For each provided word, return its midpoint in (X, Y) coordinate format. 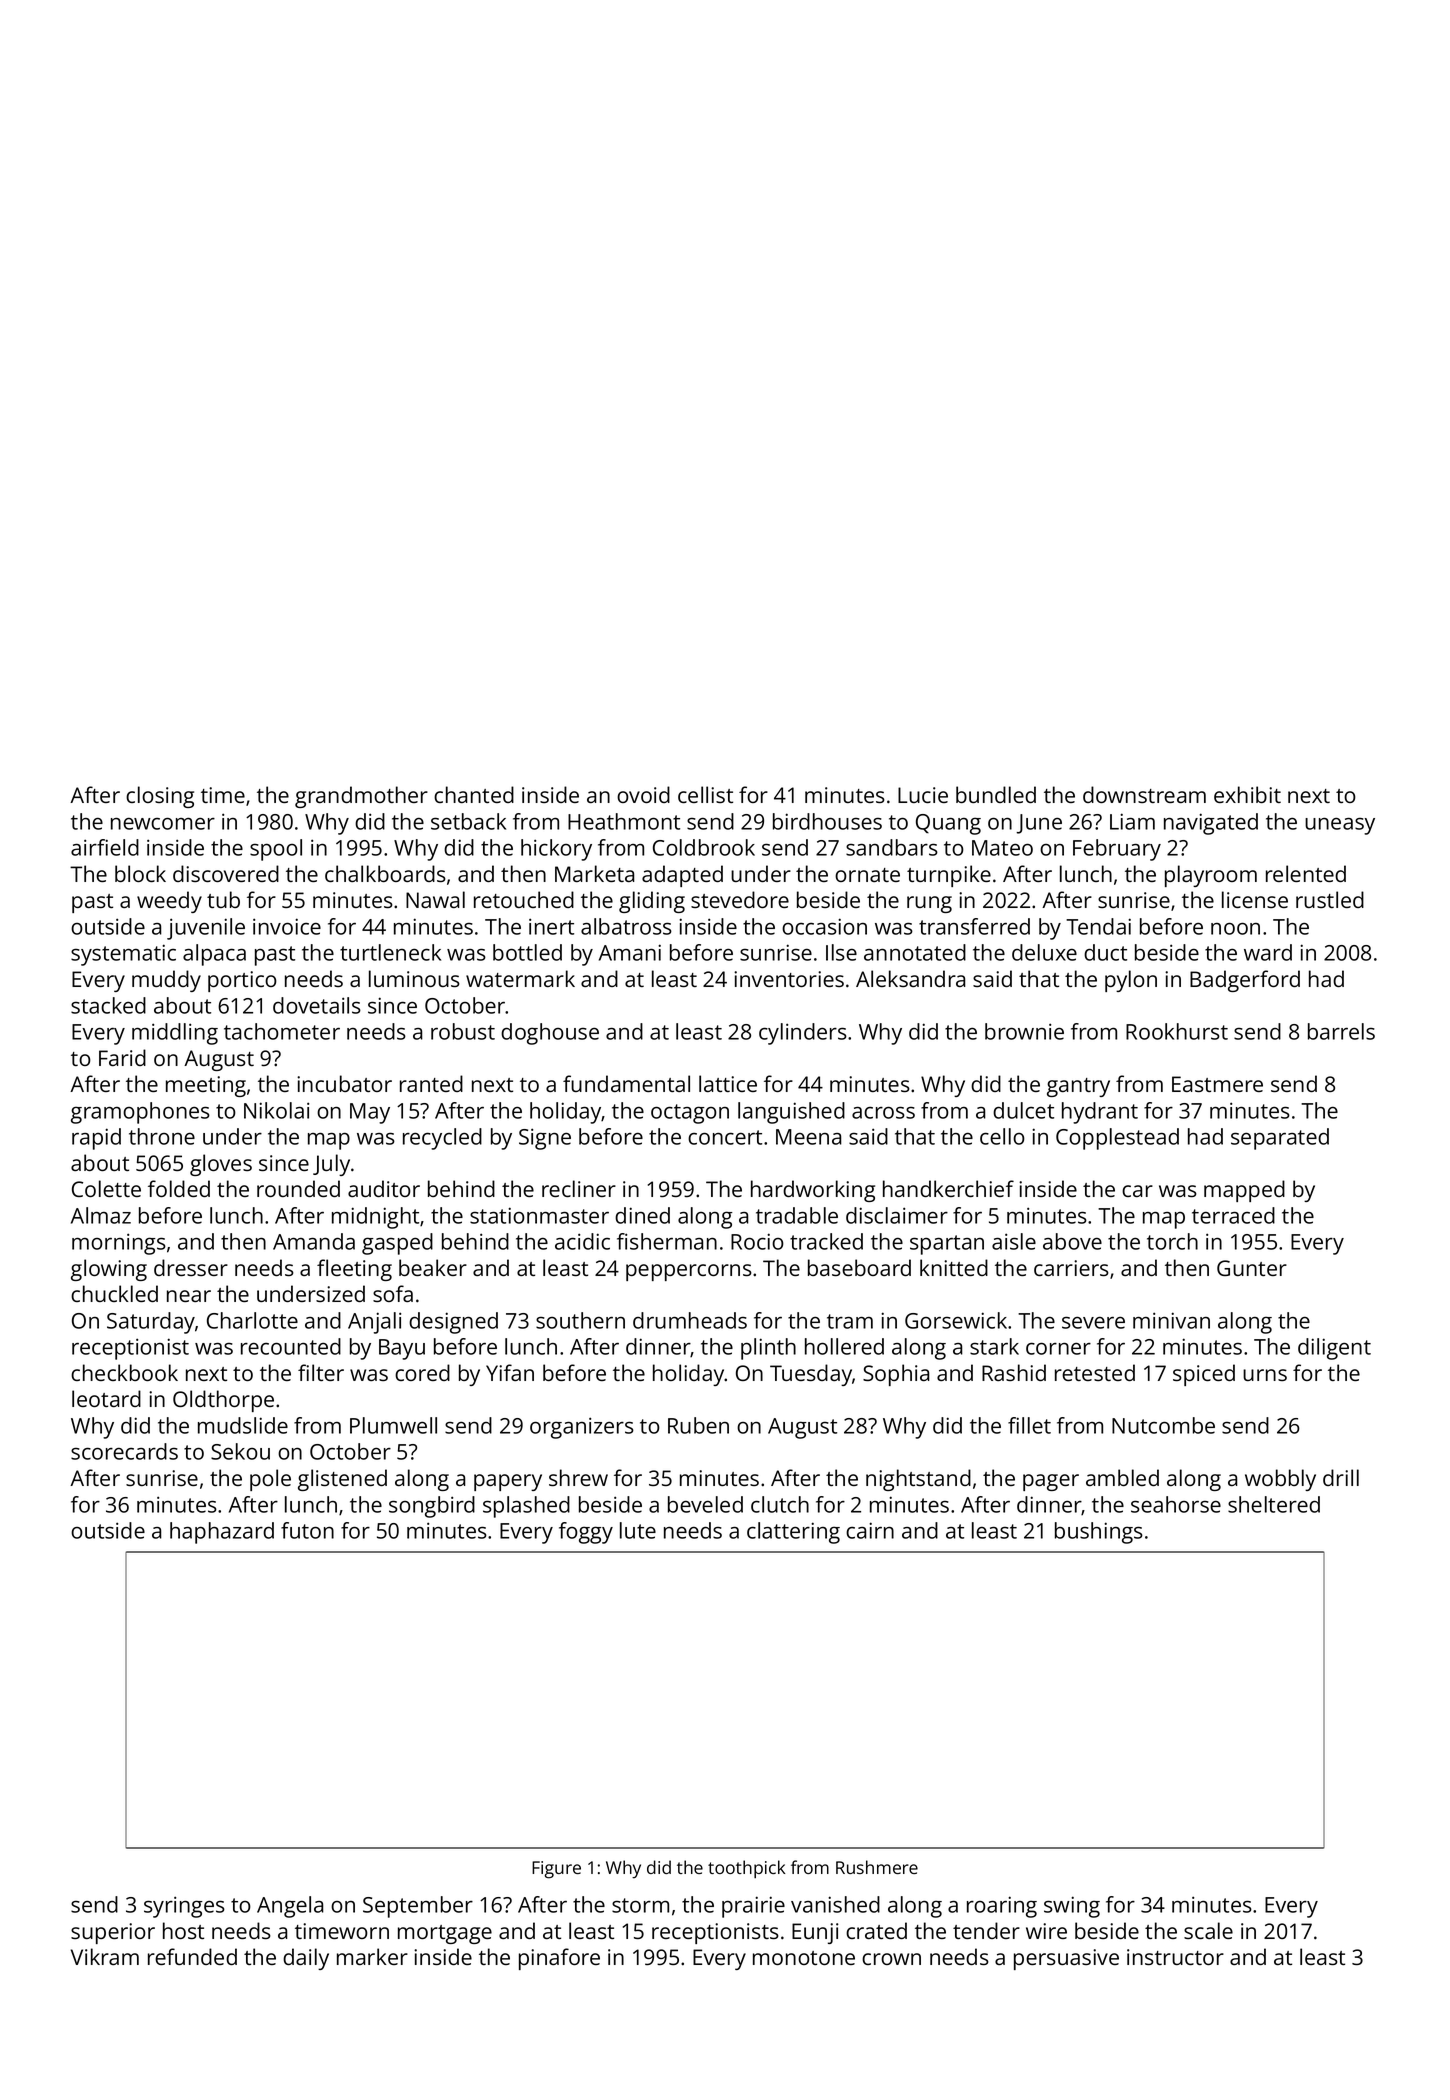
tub (223, 899)
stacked (108, 1005)
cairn (870, 1530)
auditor (384, 1188)
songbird (432, 1507)
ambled (1122, 1477)
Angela (290, 1907)
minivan (1171, 1320)
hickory (556, 850)
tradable (797, 1215)
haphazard (222, 1533)
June (1039, 824)
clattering (793, 1533)
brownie (1024, 1031)
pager (1051, 1482)
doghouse (550, 1034)
